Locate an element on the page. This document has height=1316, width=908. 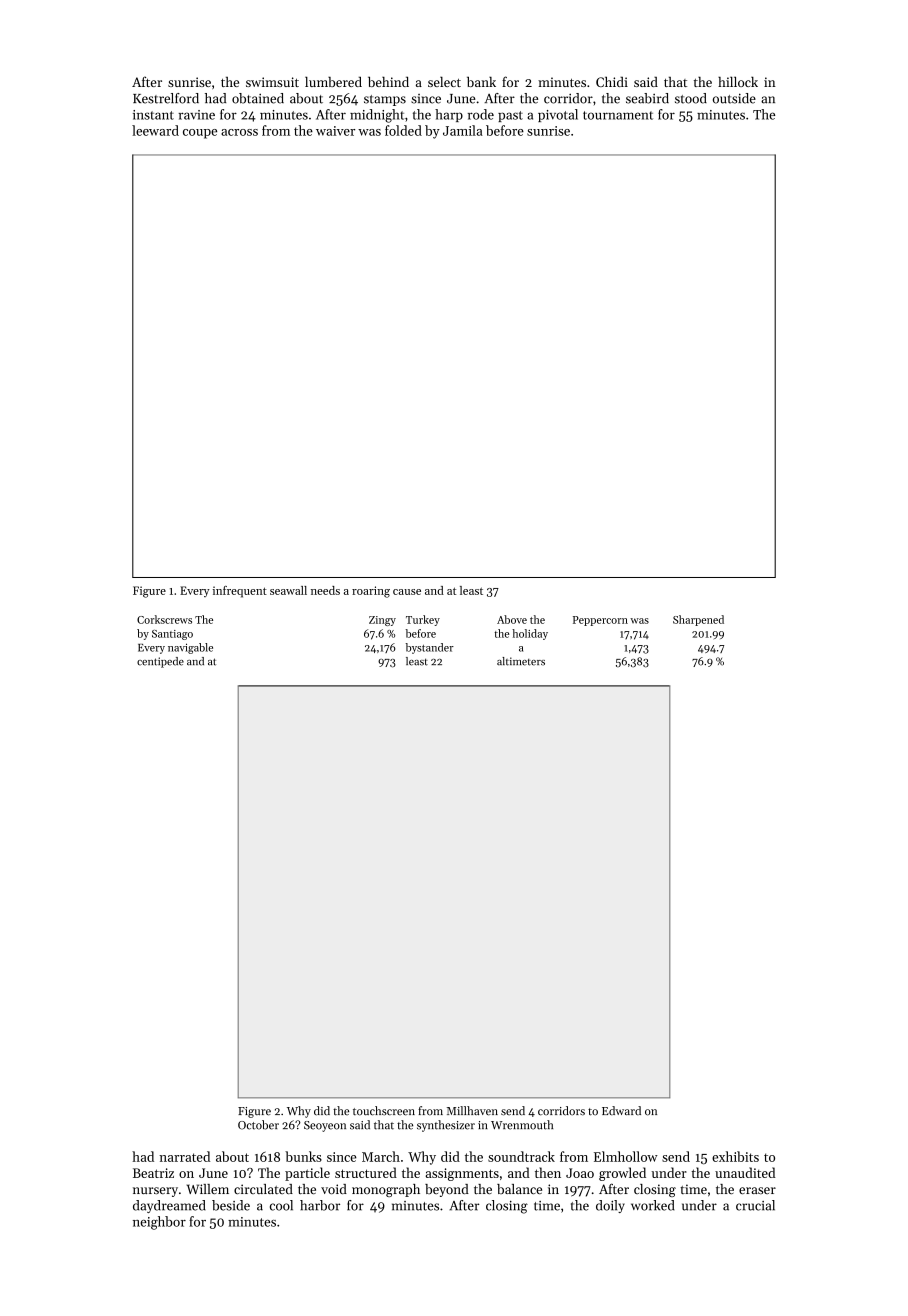
holiday is located at coordinates (530, 634).
